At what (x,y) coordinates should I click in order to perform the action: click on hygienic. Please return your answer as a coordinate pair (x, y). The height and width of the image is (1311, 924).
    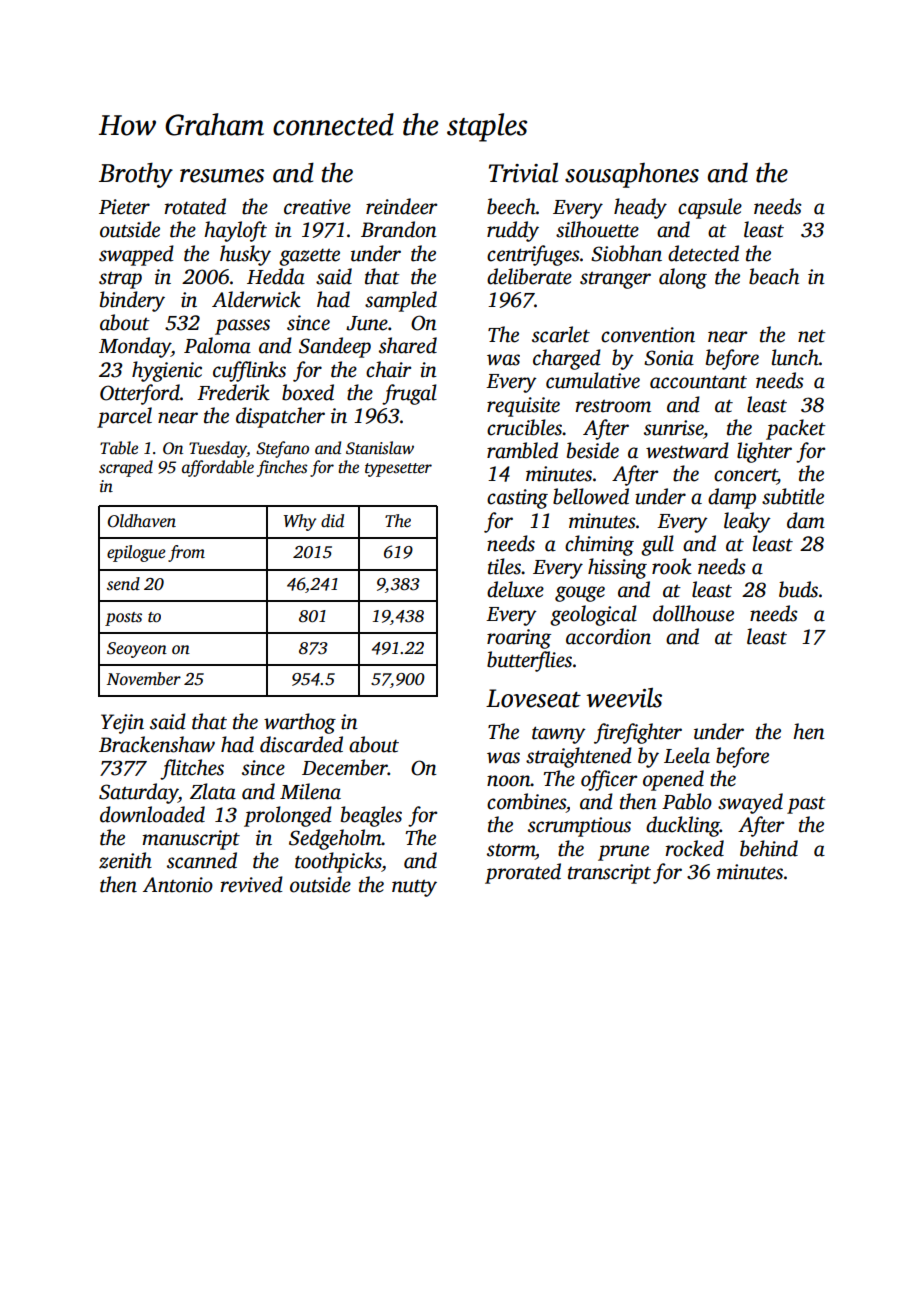
    Looking at the image, I should click on (167, 371).
